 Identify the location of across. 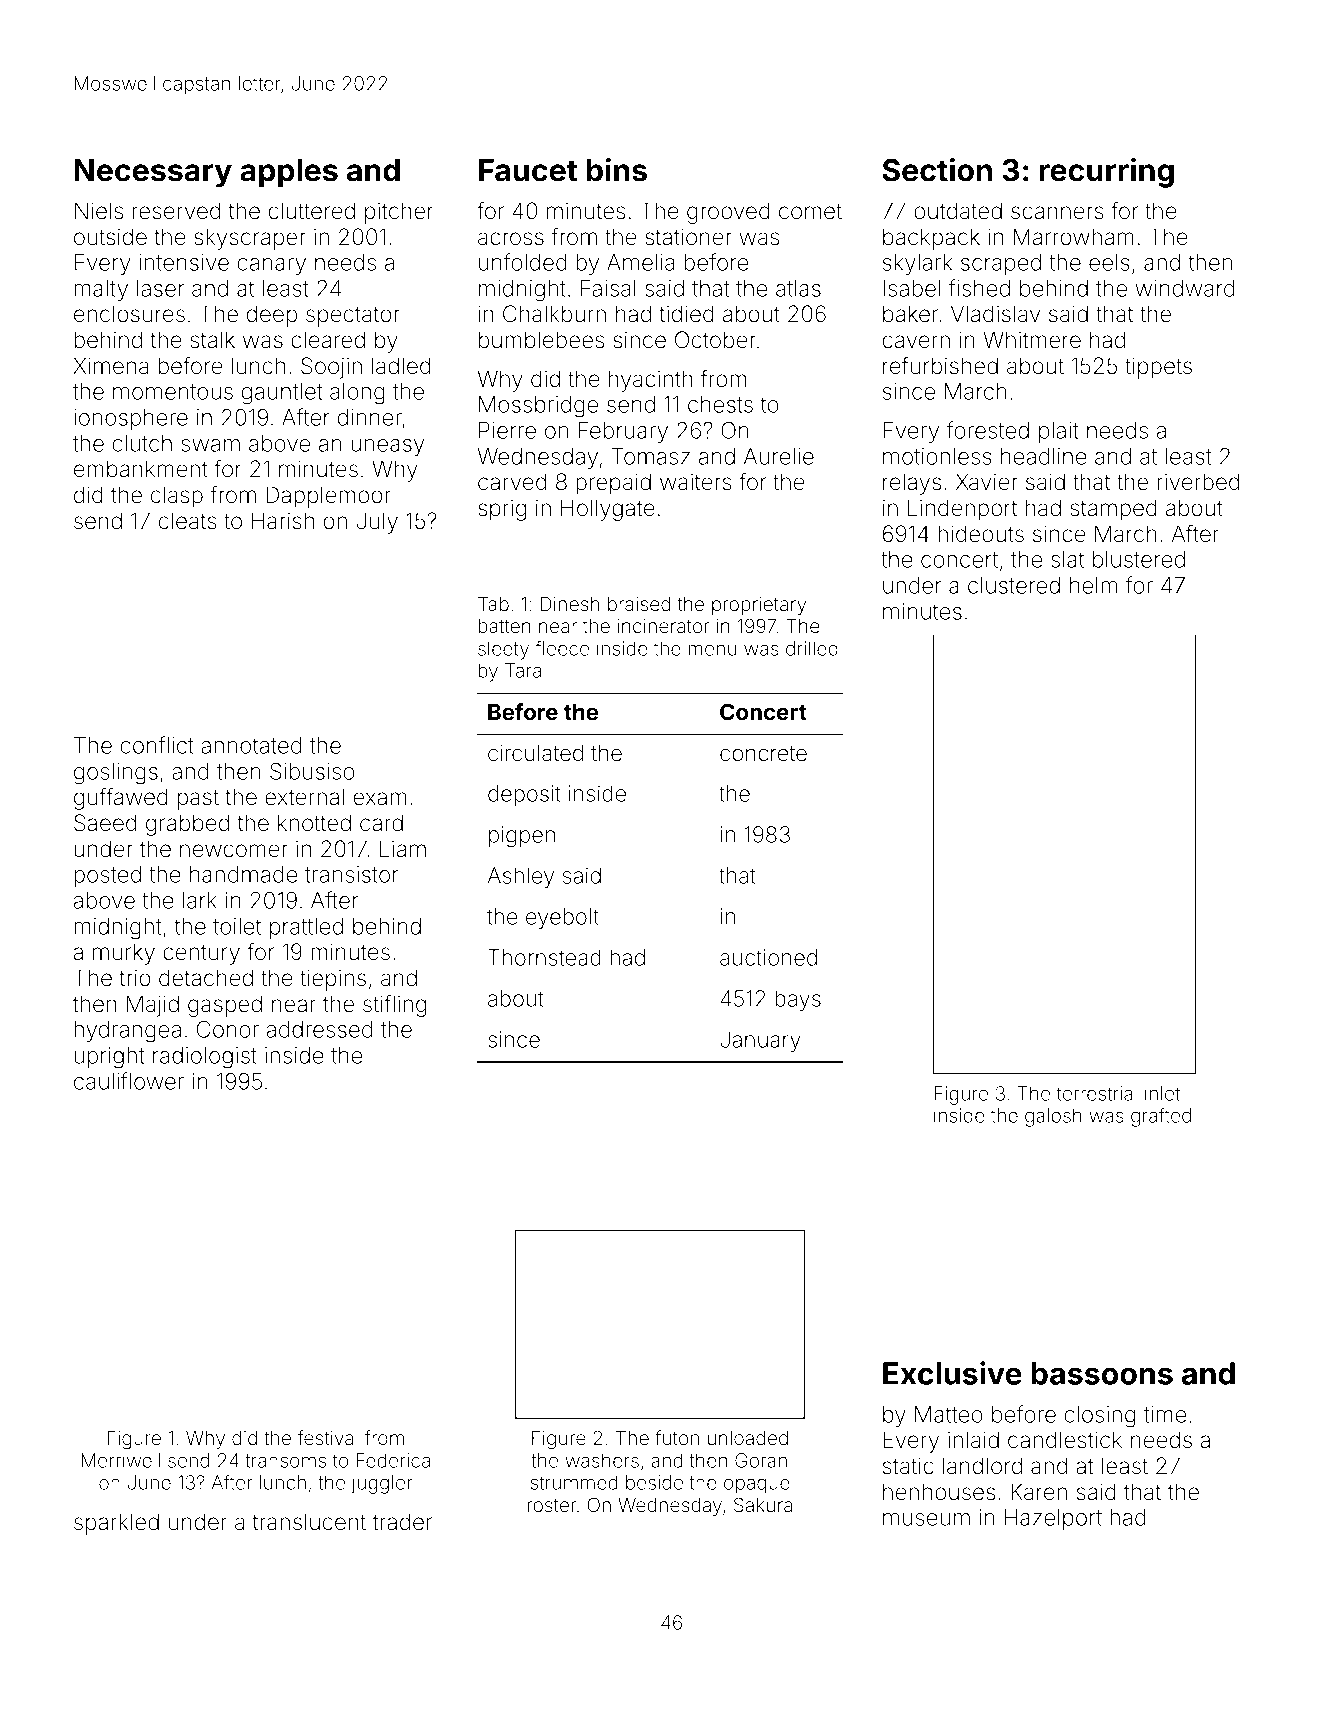
(511, 239).
